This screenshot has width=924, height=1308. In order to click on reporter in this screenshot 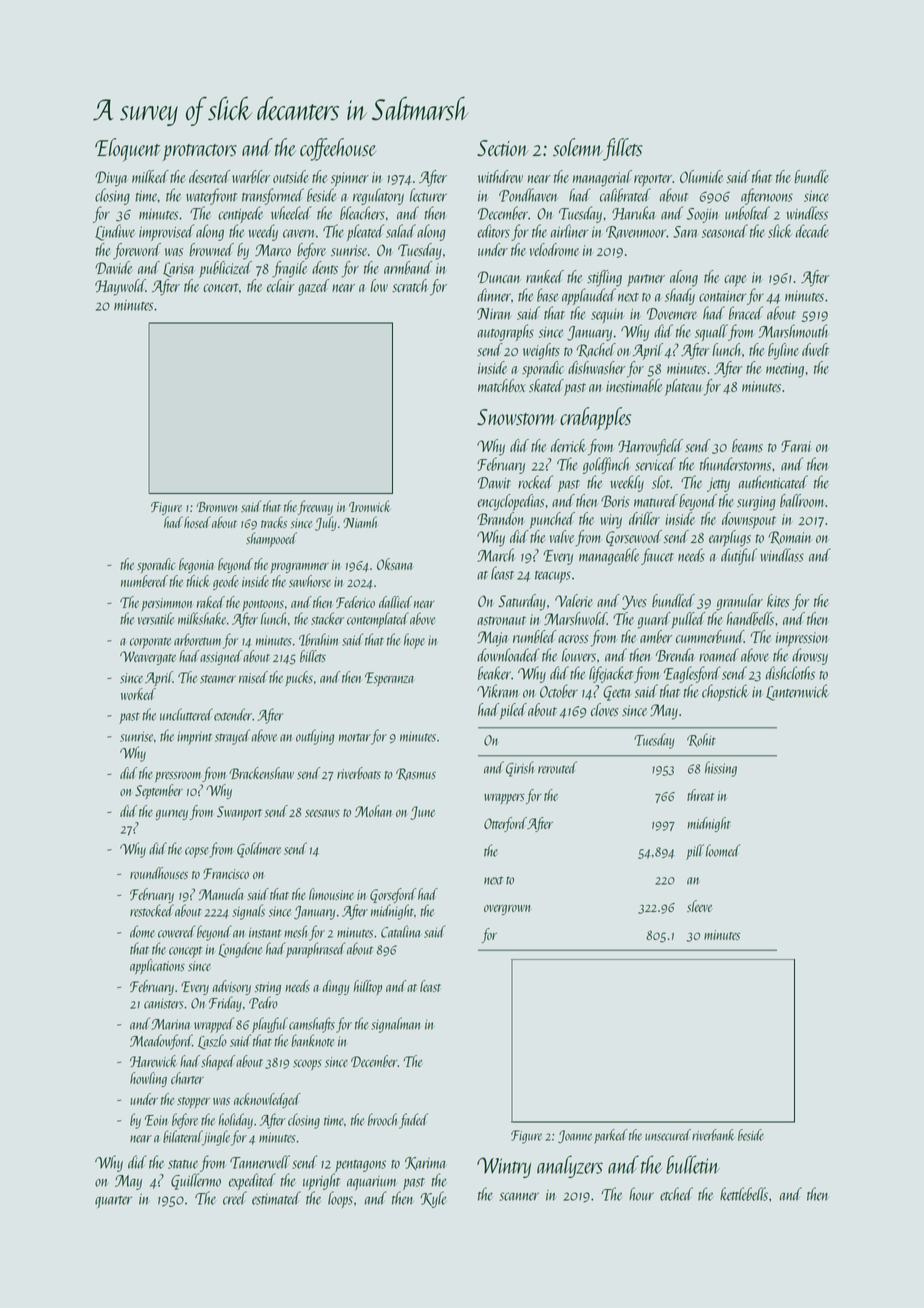, I will do `click(653, 180)`.
